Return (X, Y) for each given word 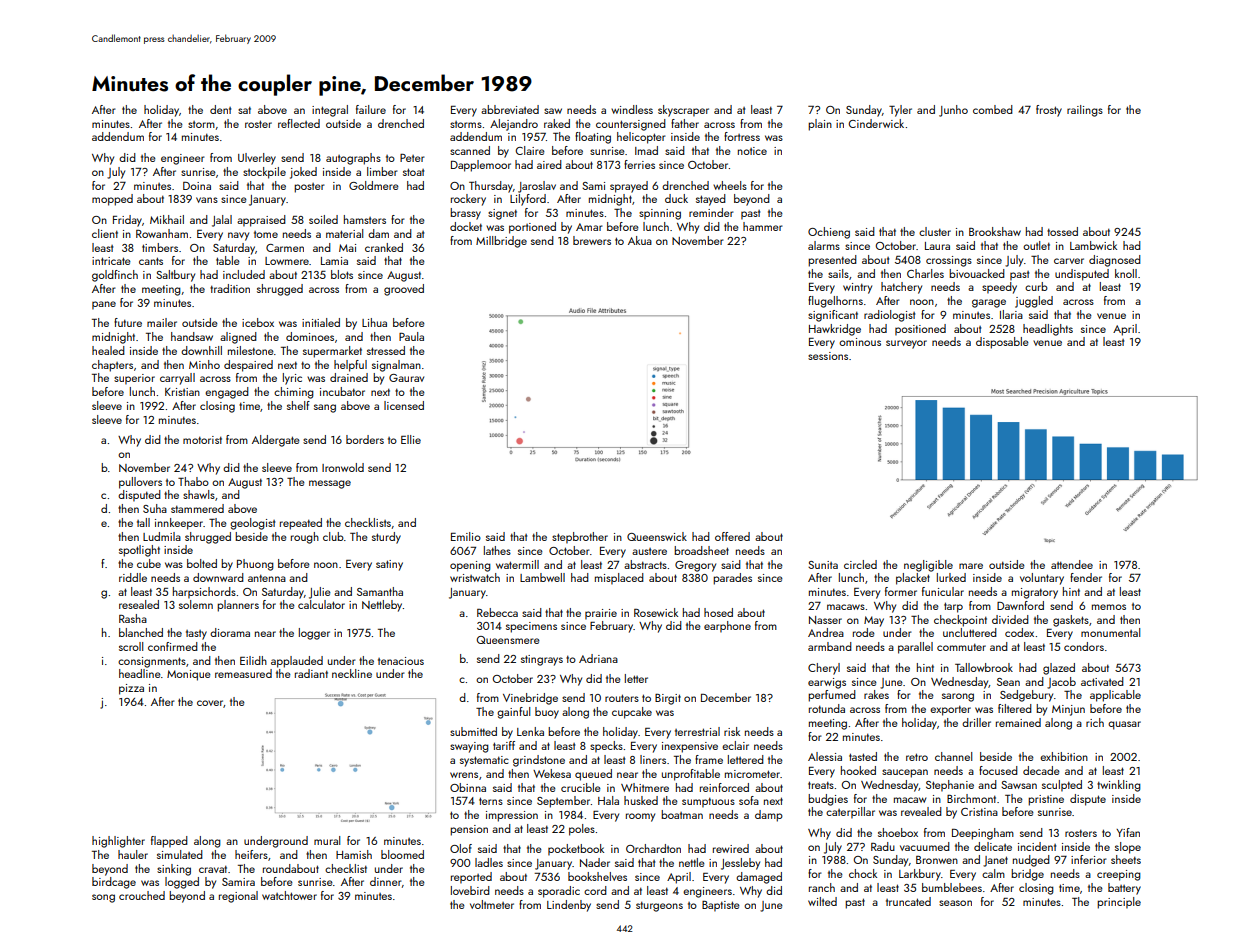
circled (860, 564)
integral (330, 111)
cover (210, 703)
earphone (727, 627)
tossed (1062, 231)
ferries (639, 164)
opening (470, 566)
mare (971, 566)
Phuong (255, 565)
